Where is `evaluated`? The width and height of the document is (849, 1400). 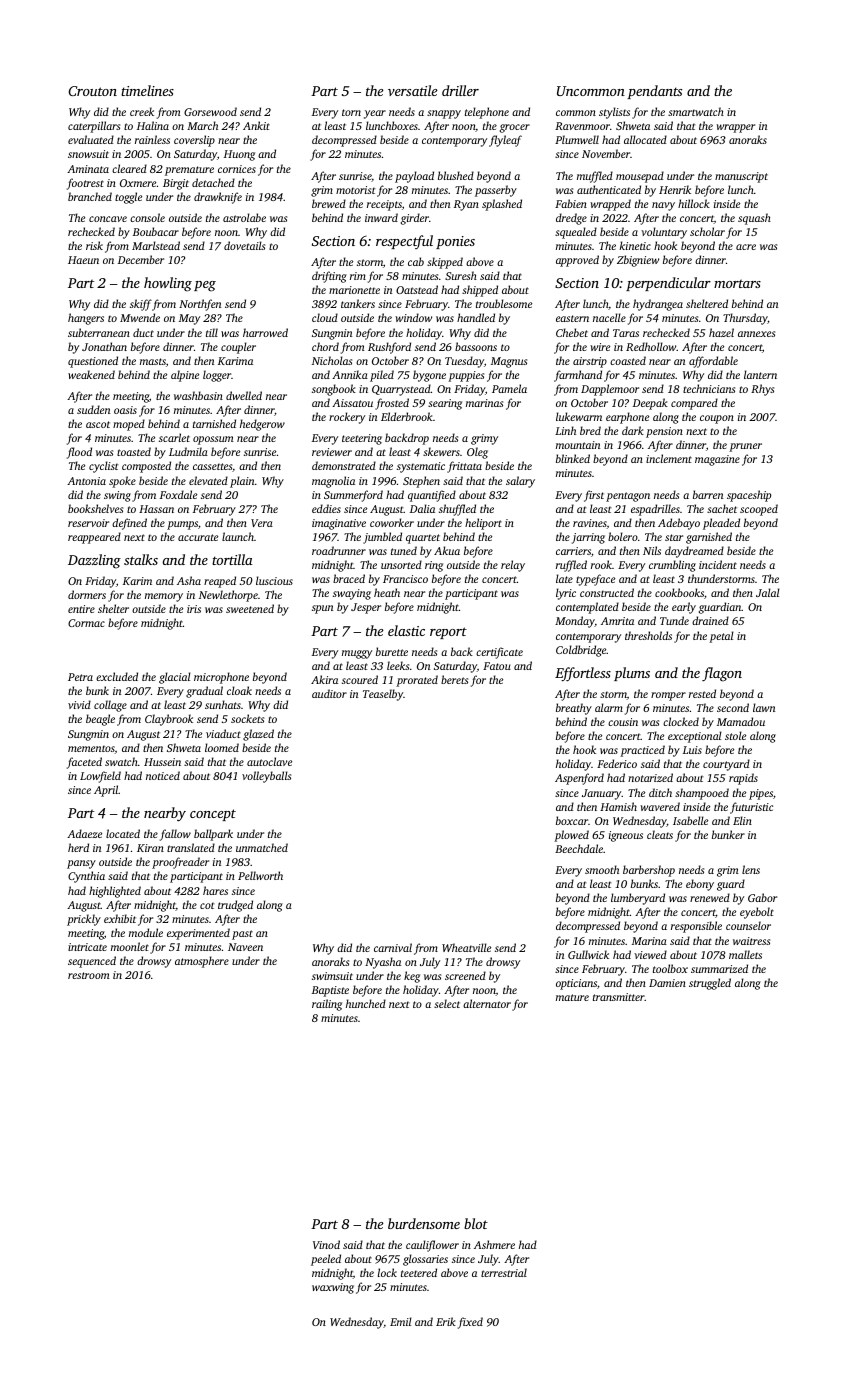 evaluated is located at coordinates (91, 139).
